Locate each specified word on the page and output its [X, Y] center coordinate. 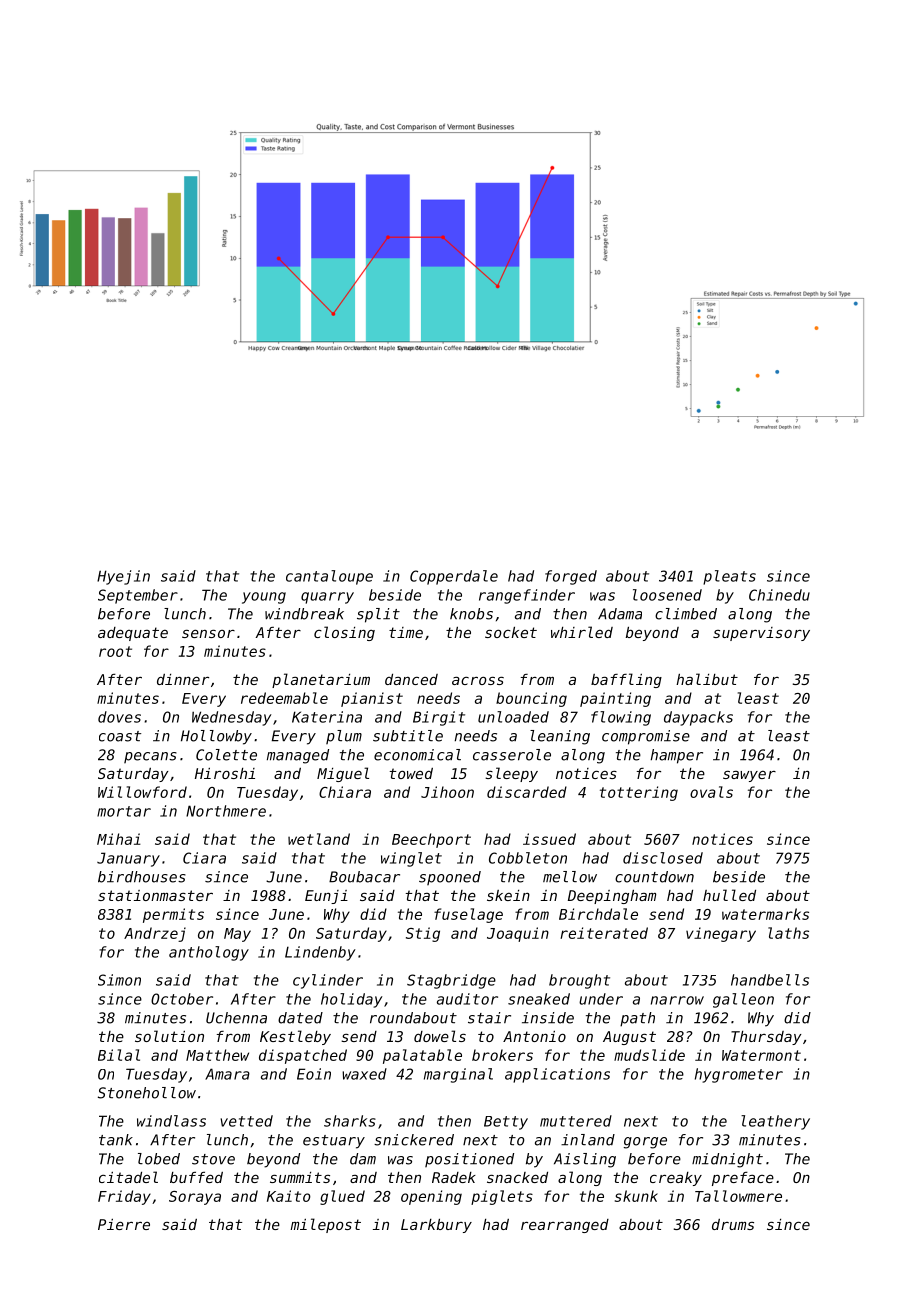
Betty [506, 1123]
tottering [639, 793]
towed [411, 773]
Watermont [761, 1055]
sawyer [749, 776]
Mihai [119, 839]
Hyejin [123, 577]
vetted [246, 1121]
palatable [422, 1056]
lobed [159, 1159]
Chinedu [779, 595]
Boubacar [364, 877]
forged [571, 577]
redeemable [284, 698]
